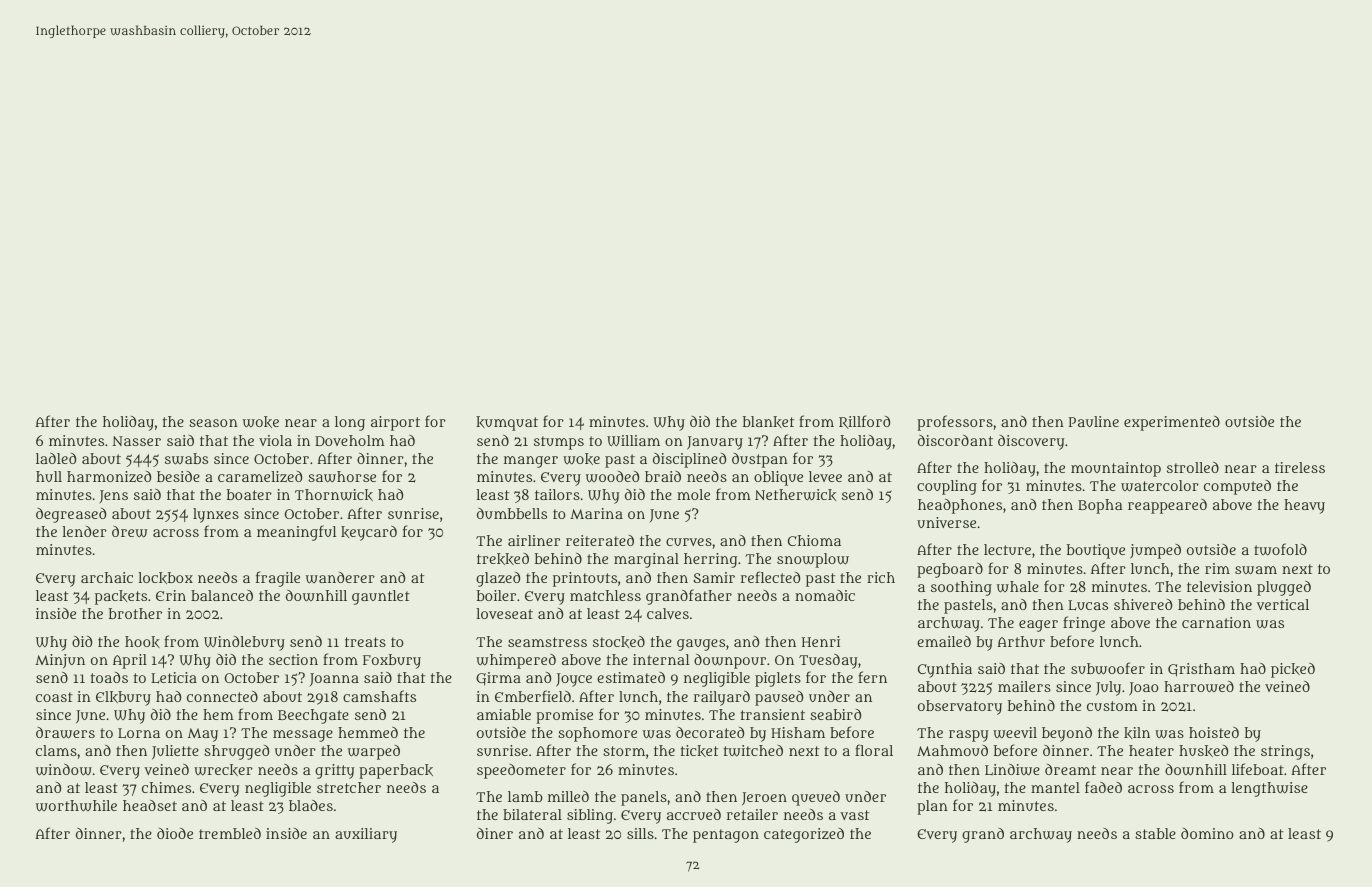 The height and width of the screenshot is (887, 1372). Describe the element at coordinates (874, 750) in the screenshot. I see `floral` at that location.
